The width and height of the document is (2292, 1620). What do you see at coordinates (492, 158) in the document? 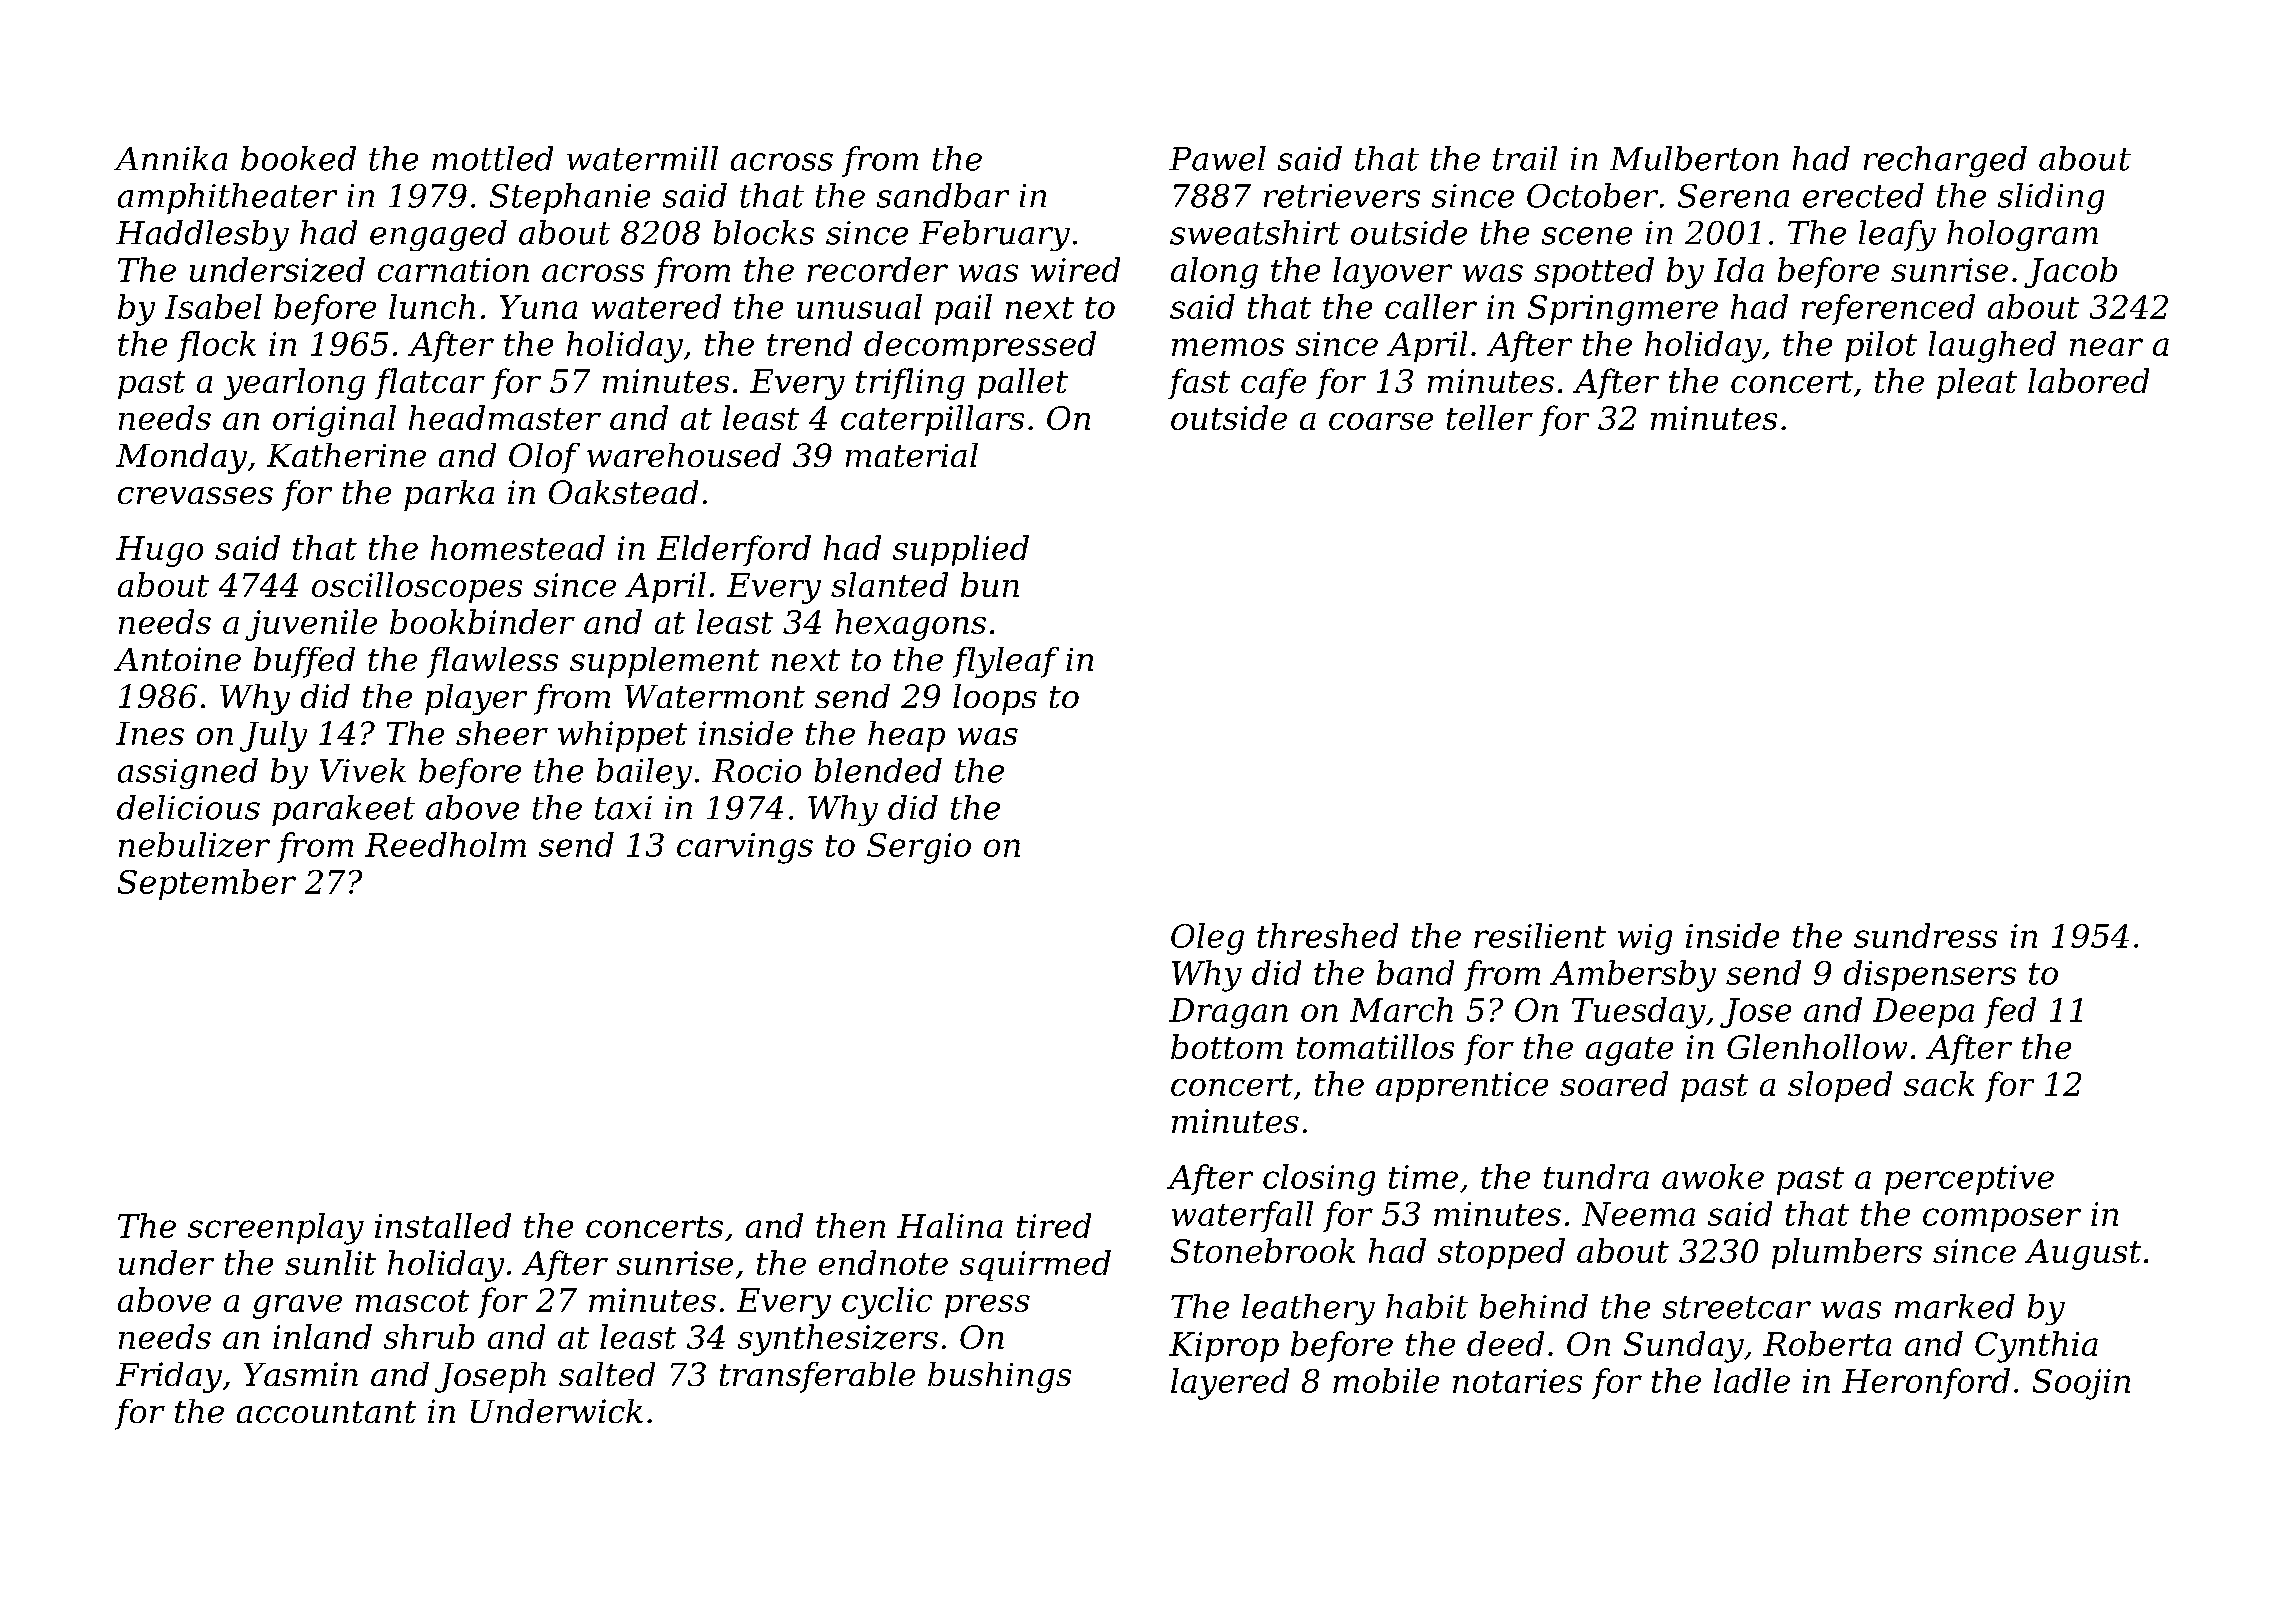
I see `mottled` at bounding box center [492, 158].
